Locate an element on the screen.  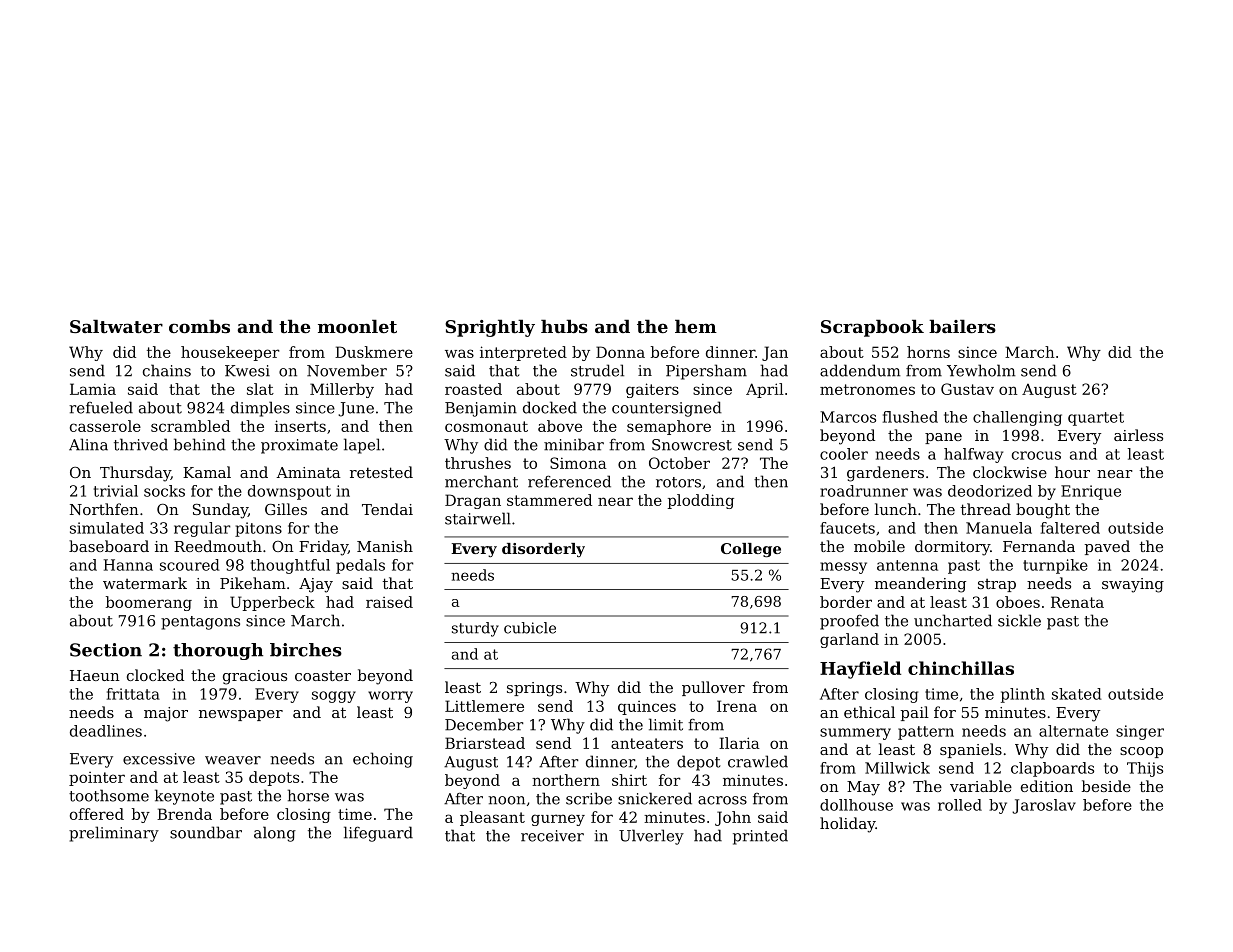
bailers is located at coordinates (962, 326).
